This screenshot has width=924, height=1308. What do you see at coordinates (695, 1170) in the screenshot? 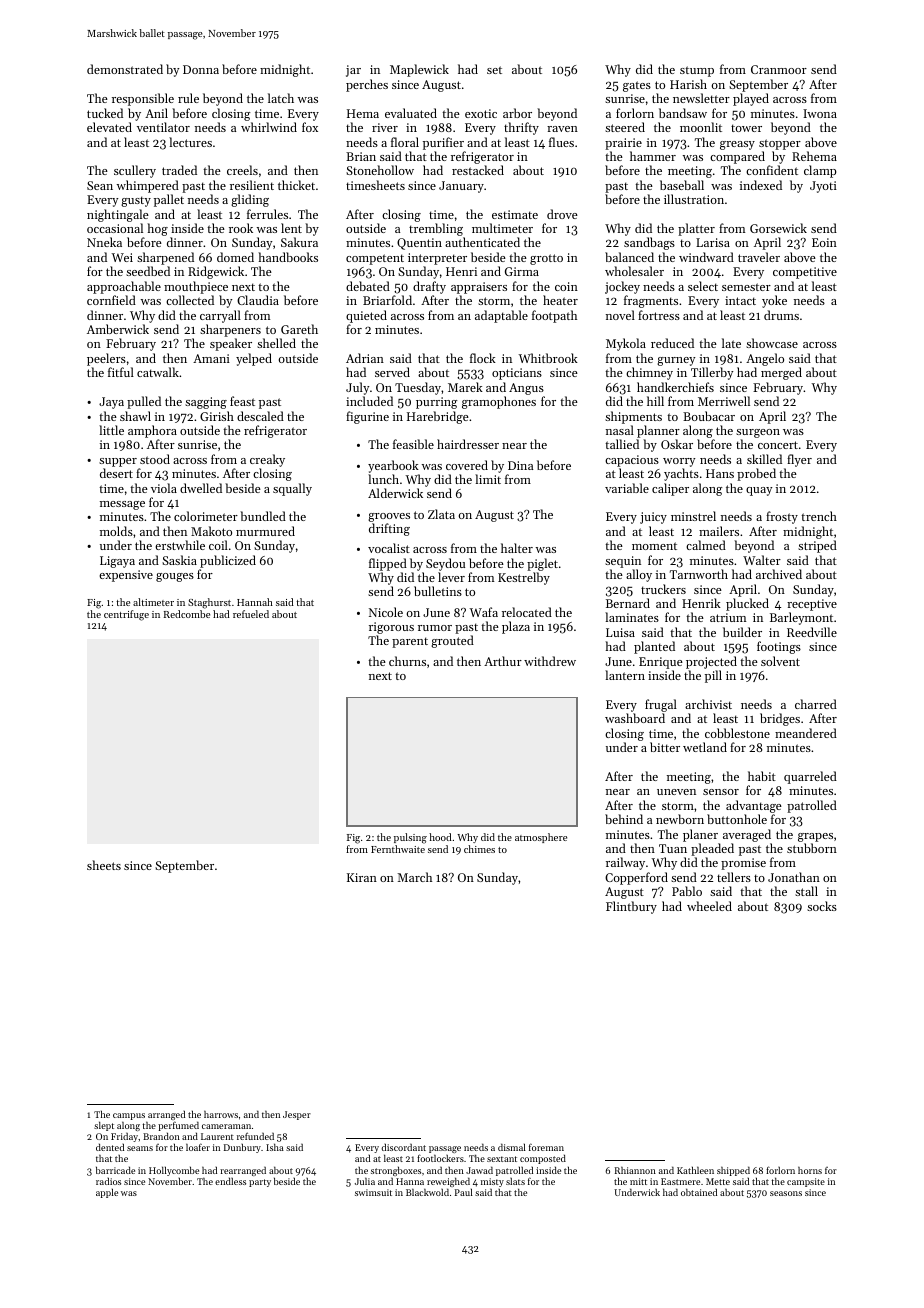
I see `Kathleen` at bounding box center [695, 1170].
